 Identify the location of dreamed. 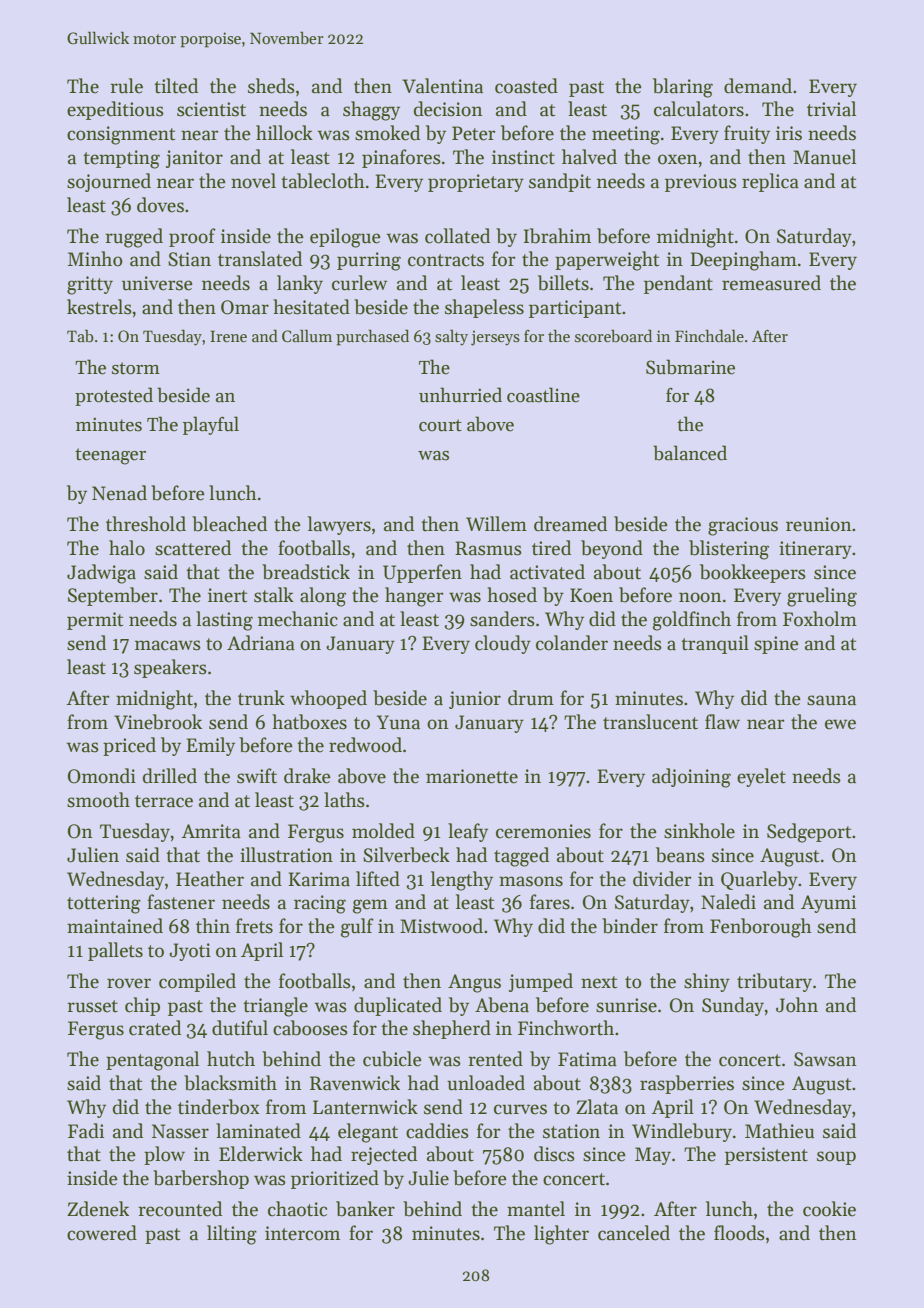
(570, 524).
